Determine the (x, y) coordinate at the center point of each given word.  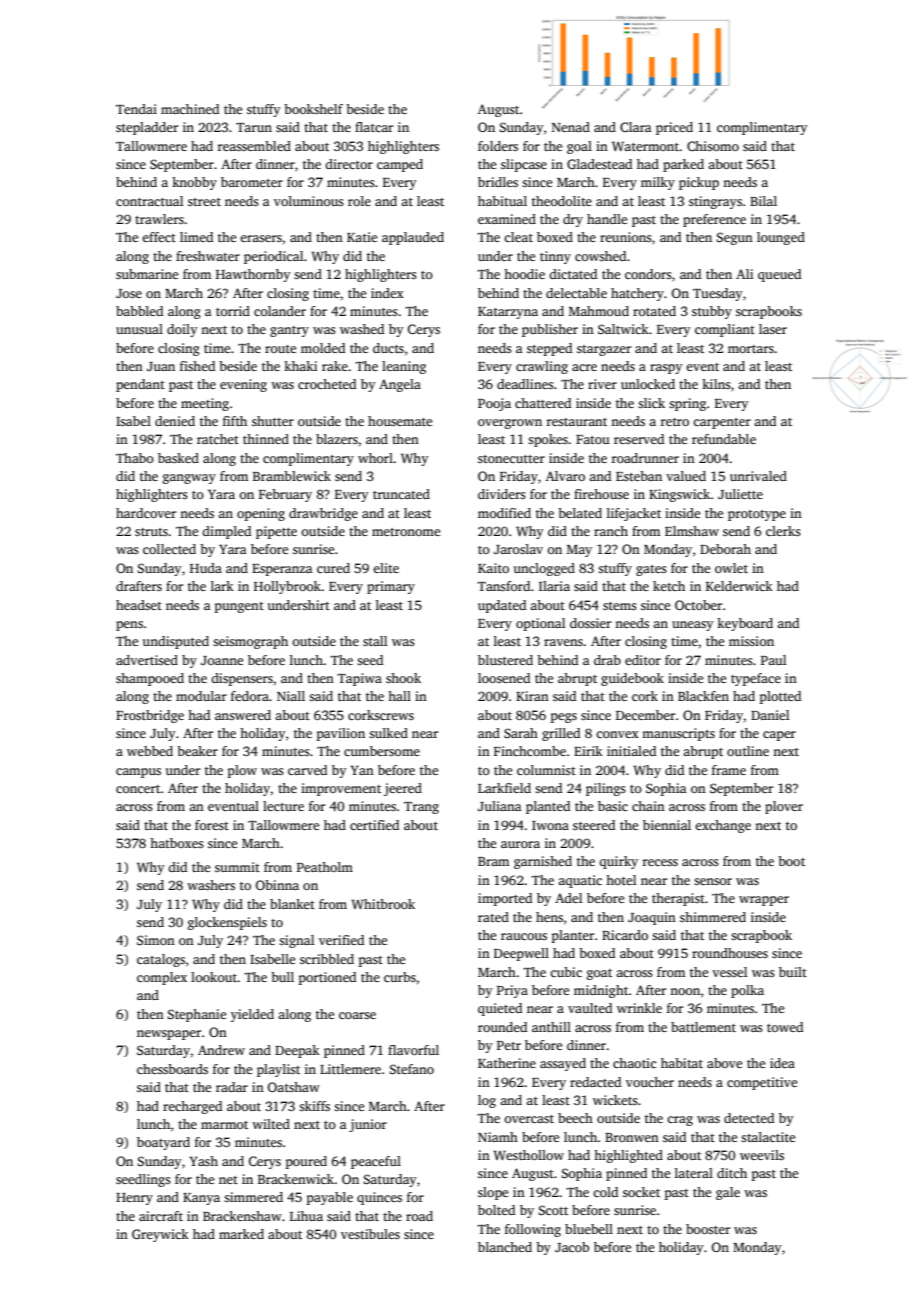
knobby (194, 183)
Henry (134, 1199)
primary (391, 587)
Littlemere (350, 1069)
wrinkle (639, 1008)
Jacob (572, 1247)
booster (708, 1229)
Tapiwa (360, 679)
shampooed (150, 679)
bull (282, 977)
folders (498, 146)
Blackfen (703, 696)
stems (620, 606)
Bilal (763, 201)
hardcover (146, 513)
